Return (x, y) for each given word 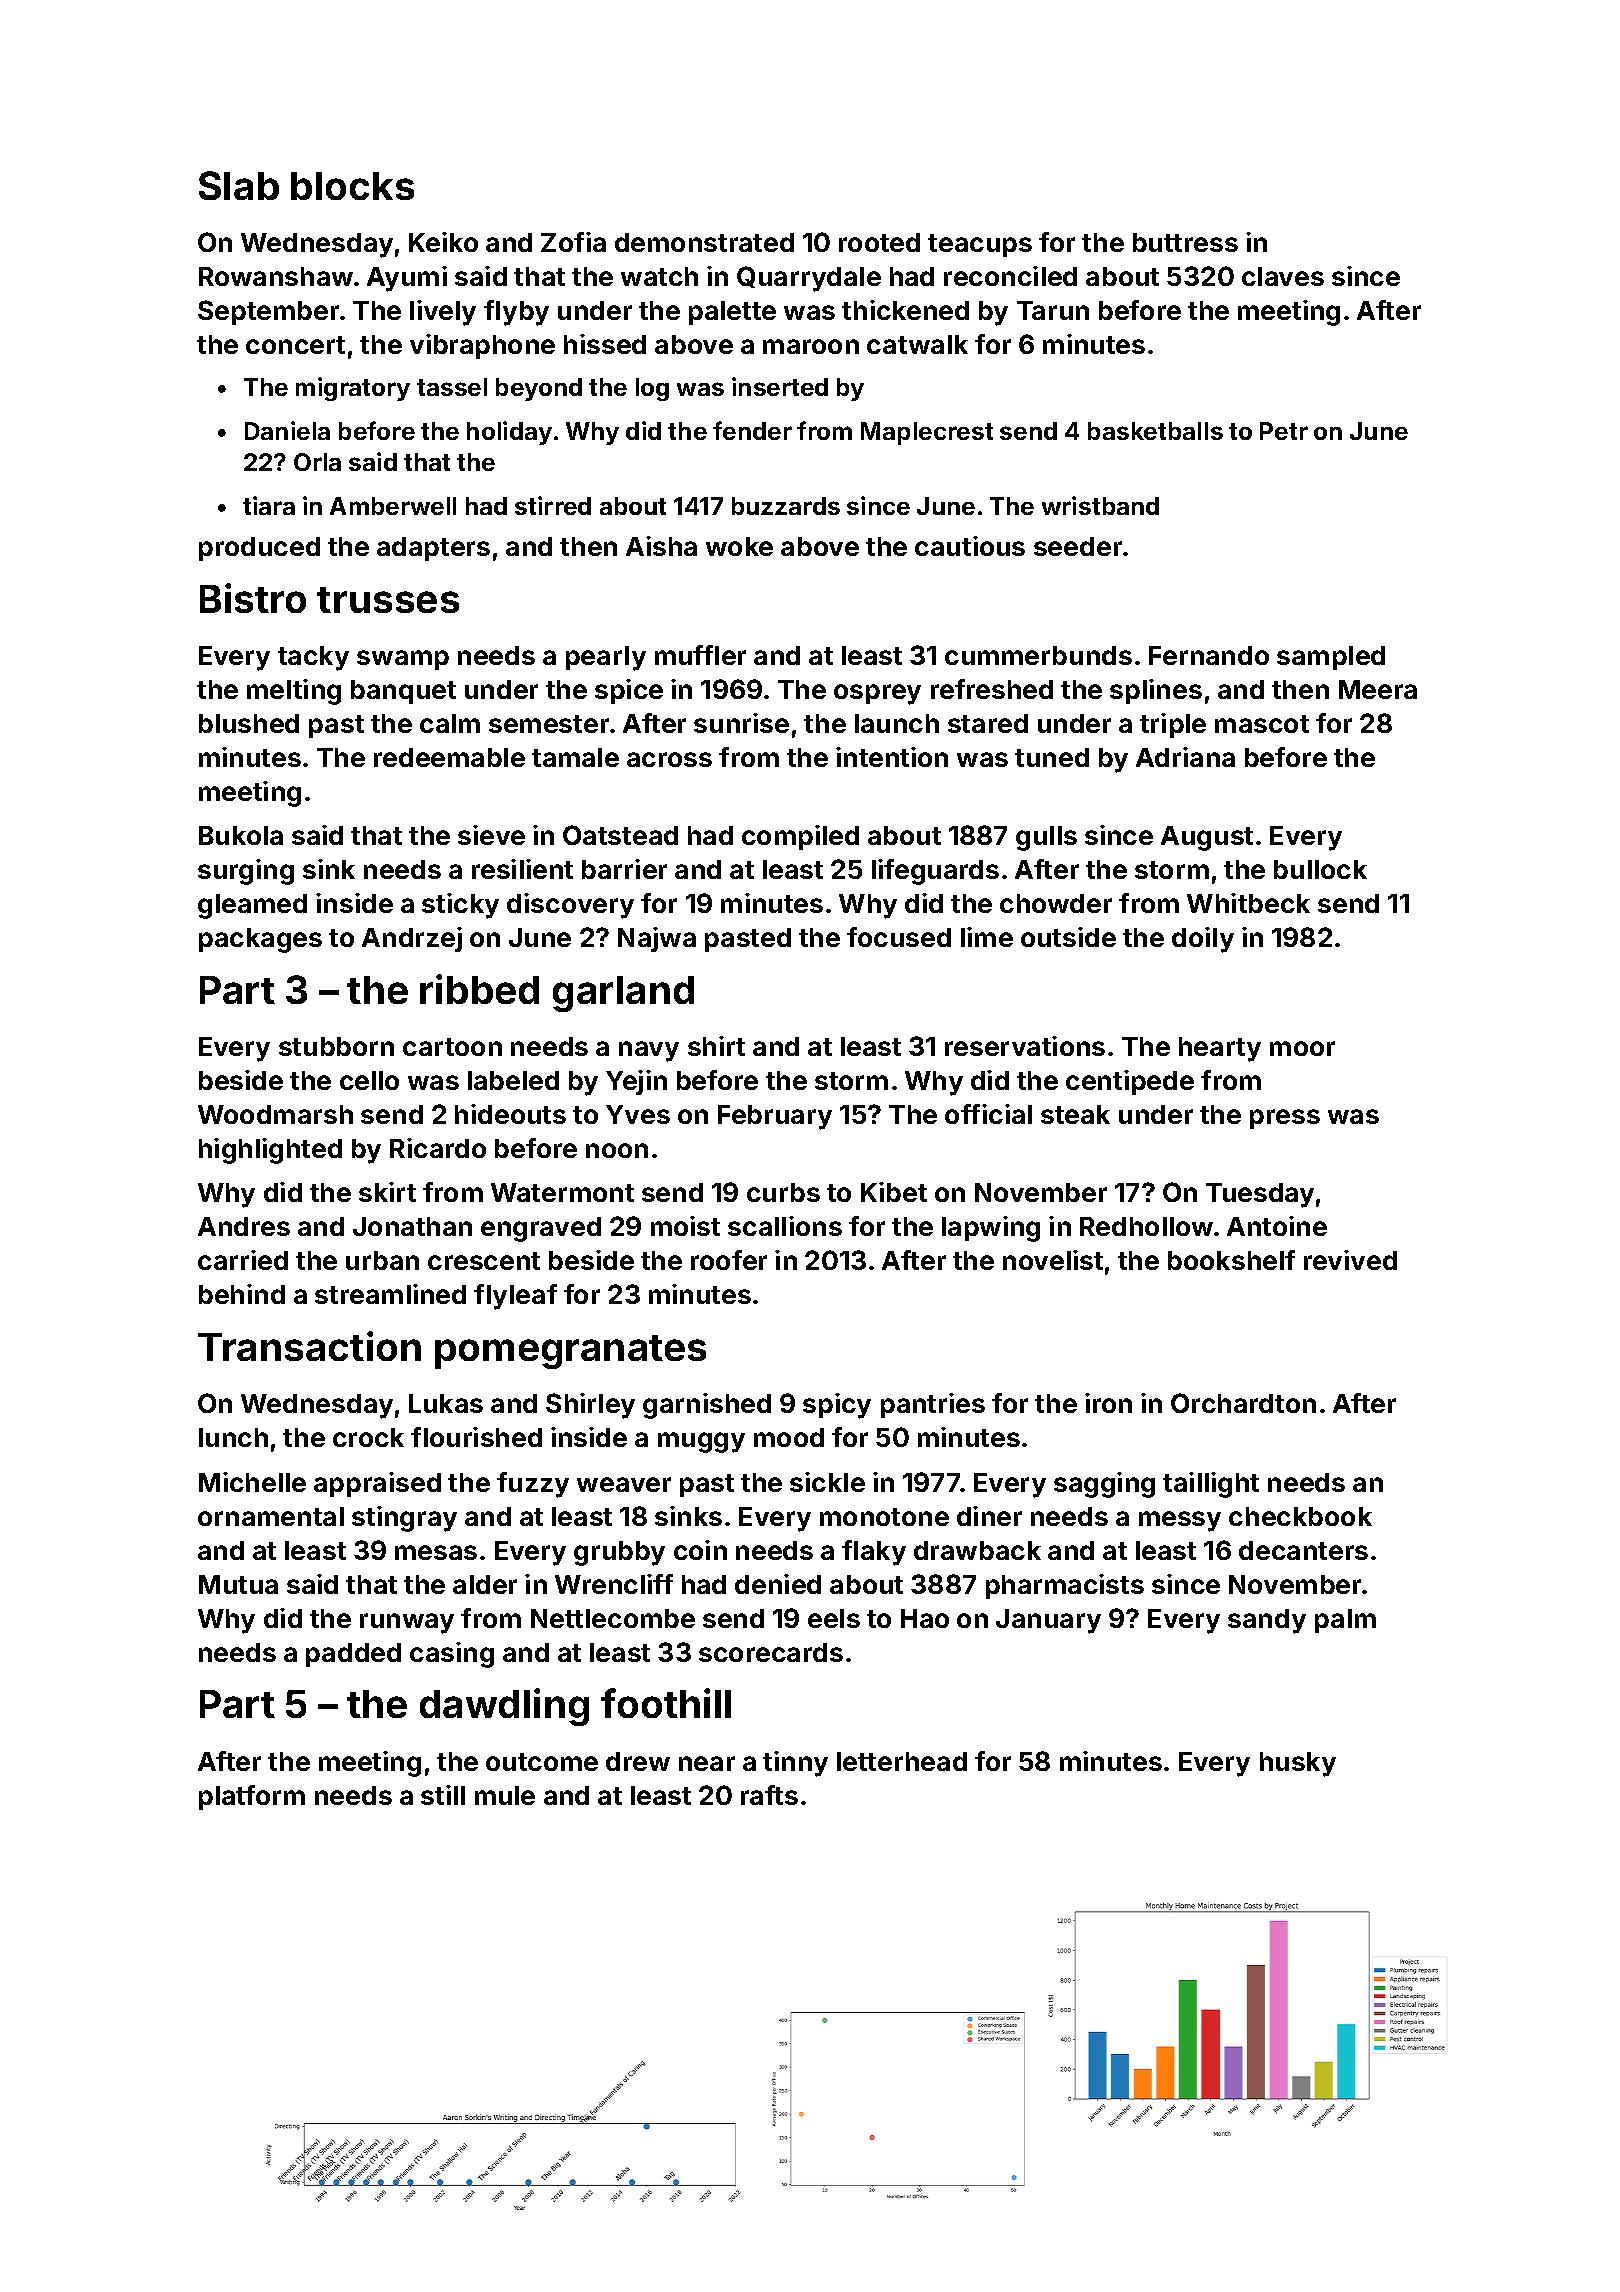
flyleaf (515, 1297)
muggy (701, 1442)
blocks (352, 186)
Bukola (241, 835)
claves (1283, 276)
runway (407, 1623)
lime (987, 937)
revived (1350, 1260)
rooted (879, 242)
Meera (1378, 689)
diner (989, 1516)
